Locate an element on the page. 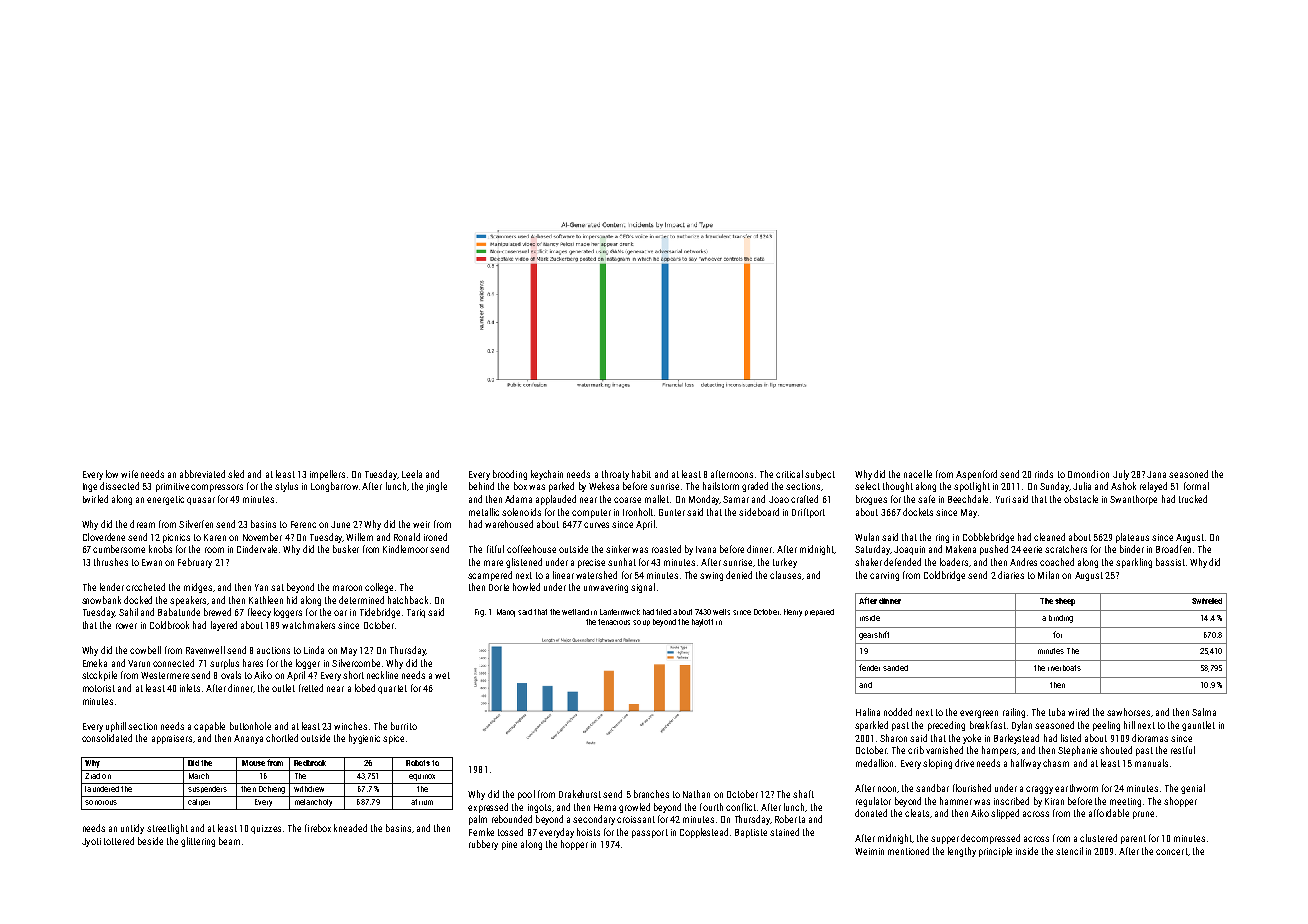 Image resolution: width=1308 pixels, height=924 pixels. sled is located at coordinates (236, 474).
